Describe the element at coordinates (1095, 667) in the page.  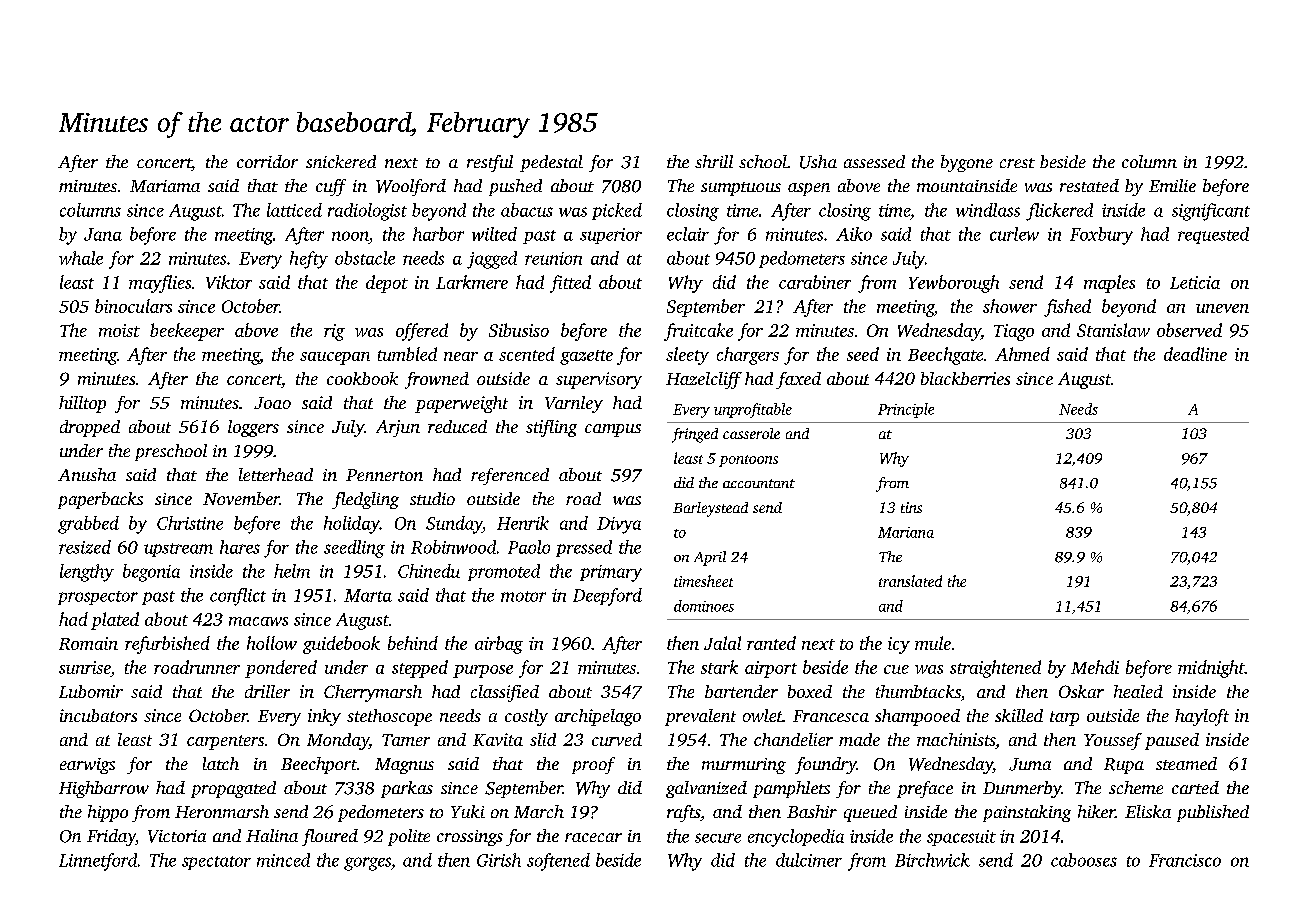
I see `Mehdi` at that location.
